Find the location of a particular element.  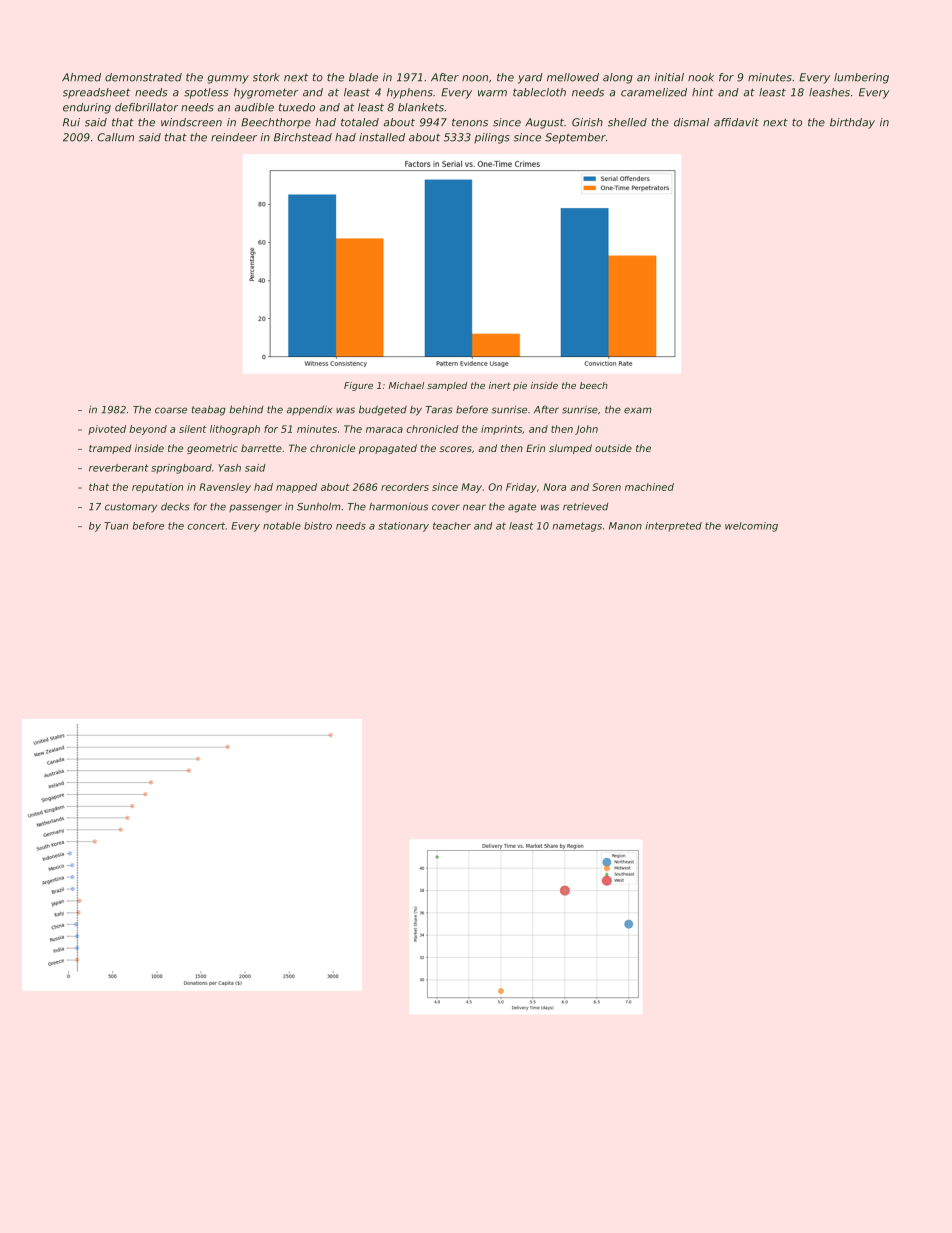

blade is located at coordinates (363, 77).
